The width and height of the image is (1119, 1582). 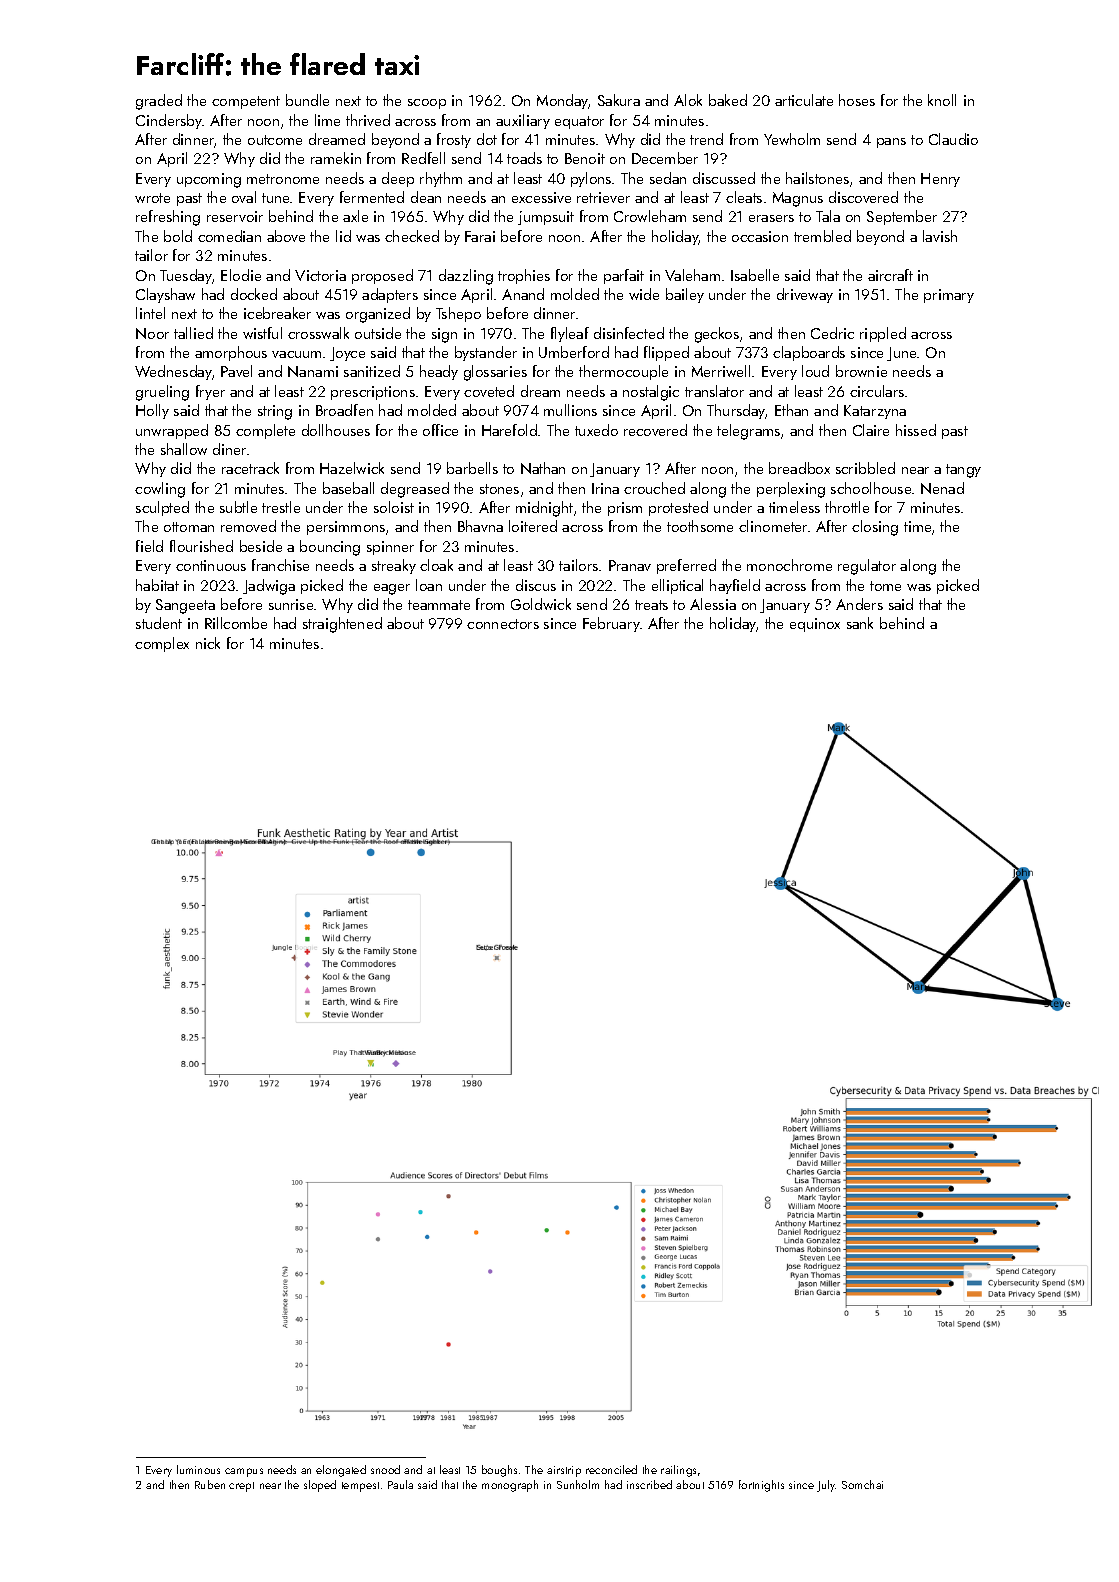 I want to click on complex, so click(x=162, y=644).
